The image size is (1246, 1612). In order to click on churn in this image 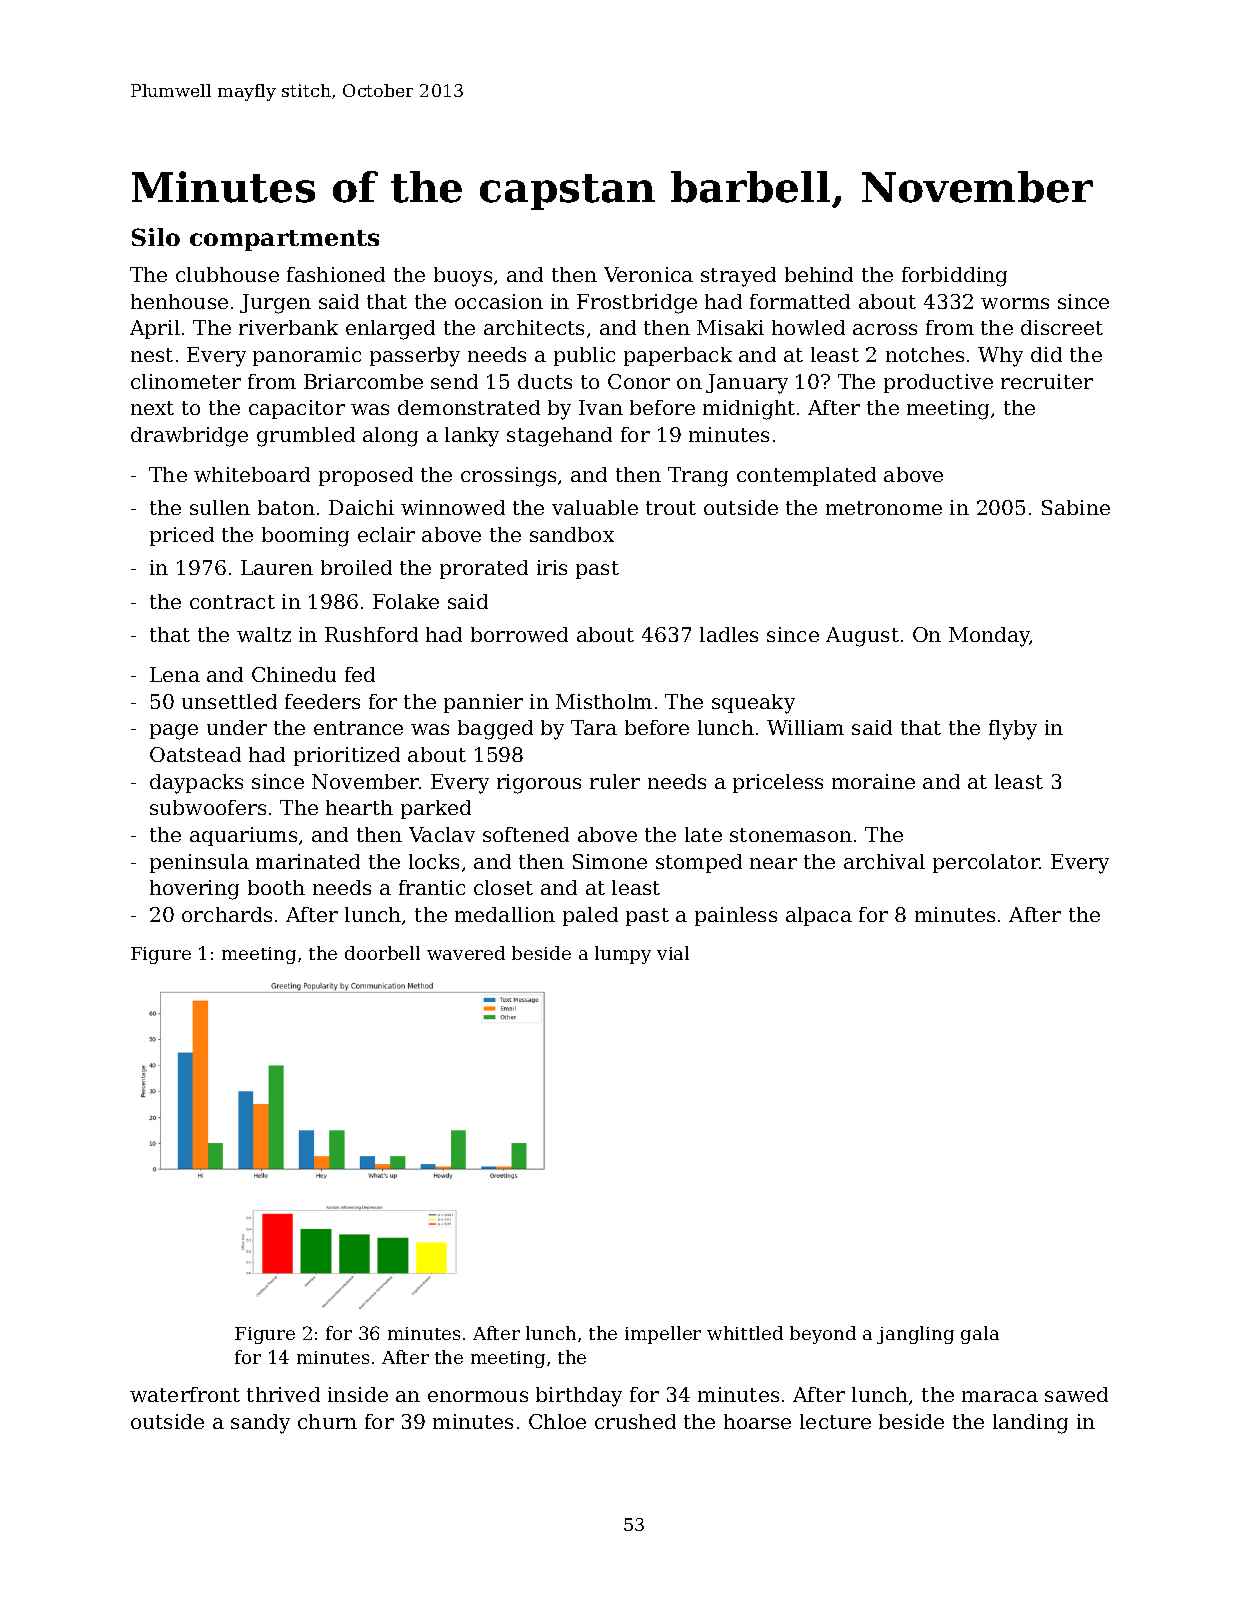, I will do `click(327, 1421)`.
